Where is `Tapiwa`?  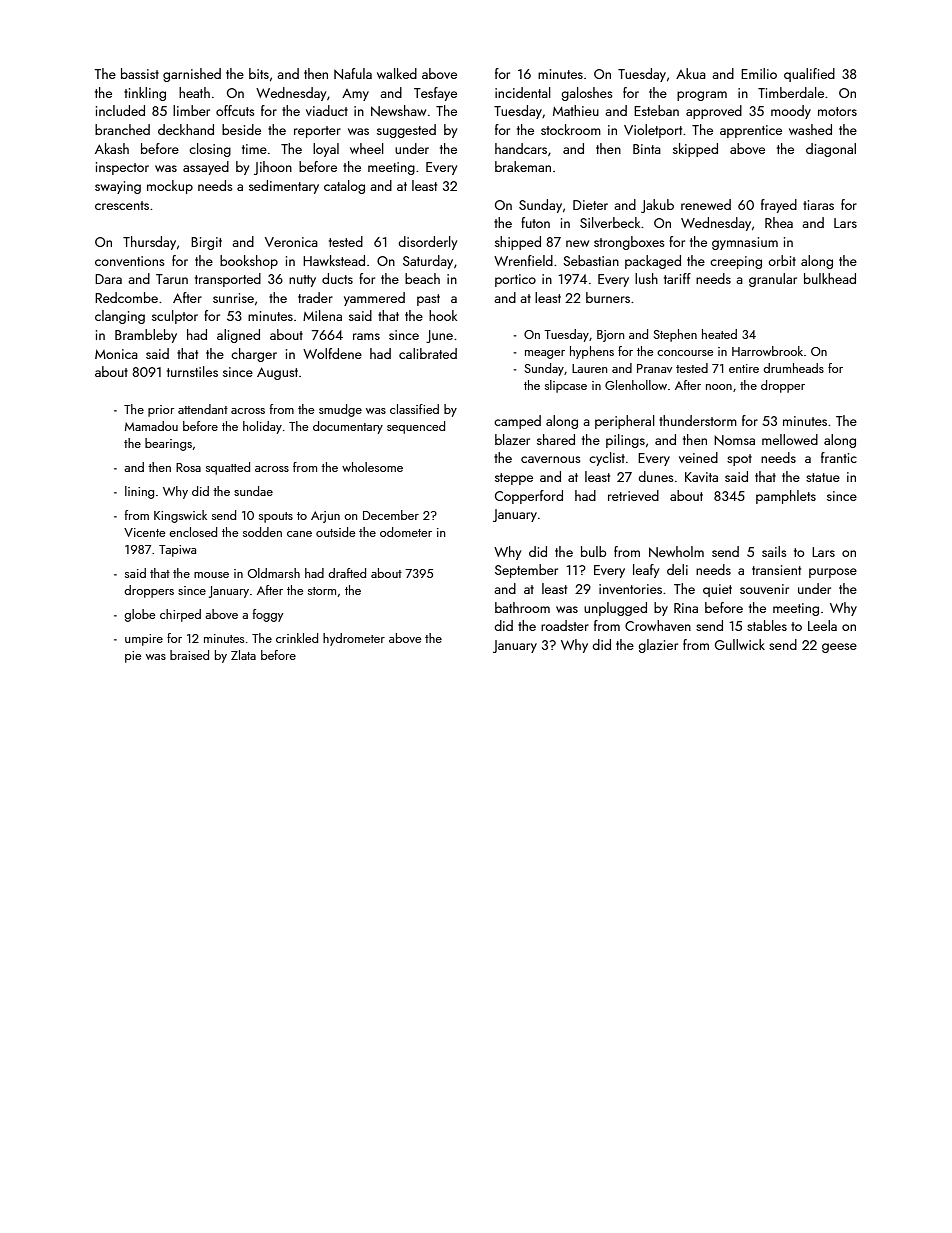 Tapiwa is located at coordinates (177, 551).
